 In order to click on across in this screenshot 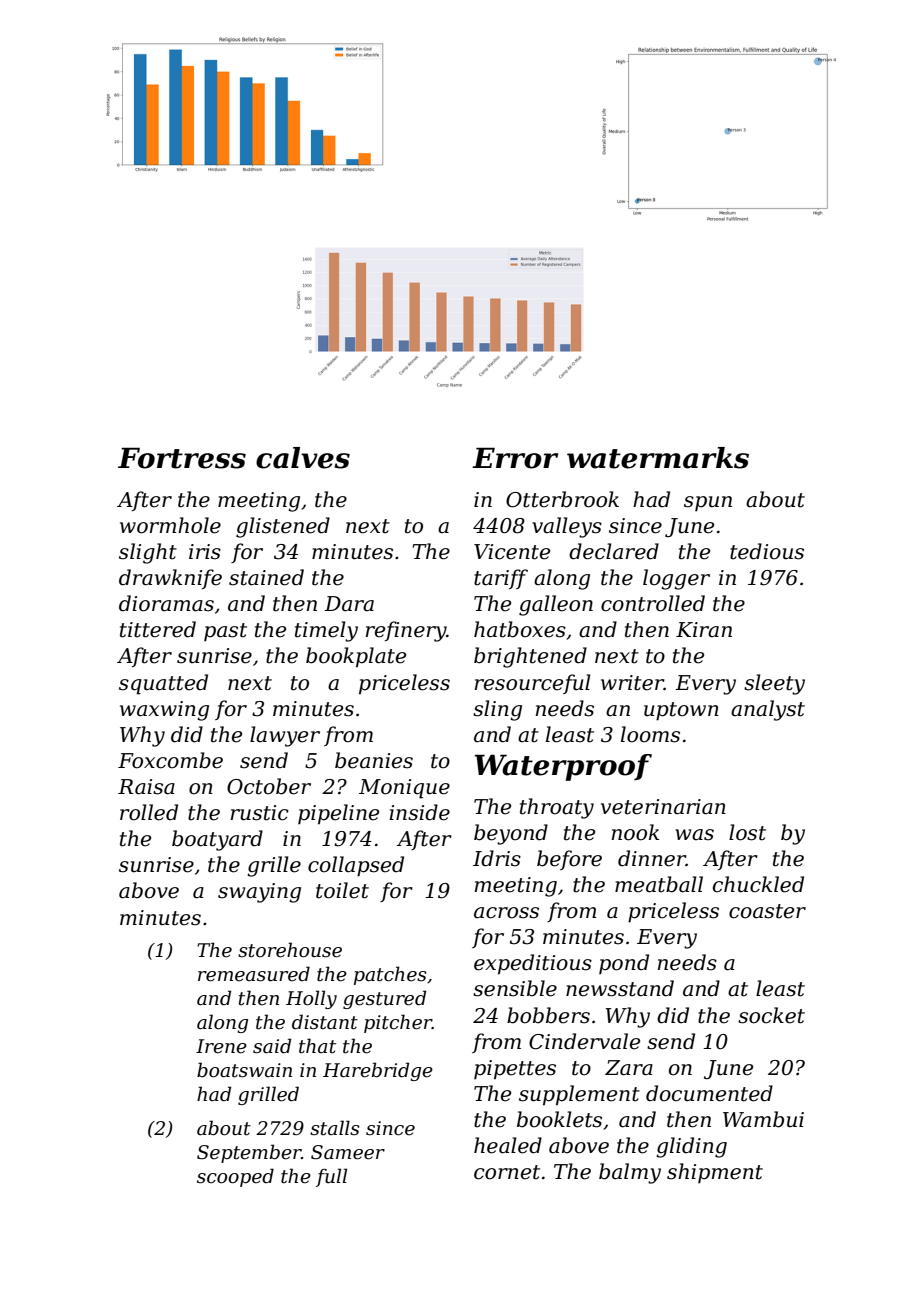, I will do `click(506, 913)`.
